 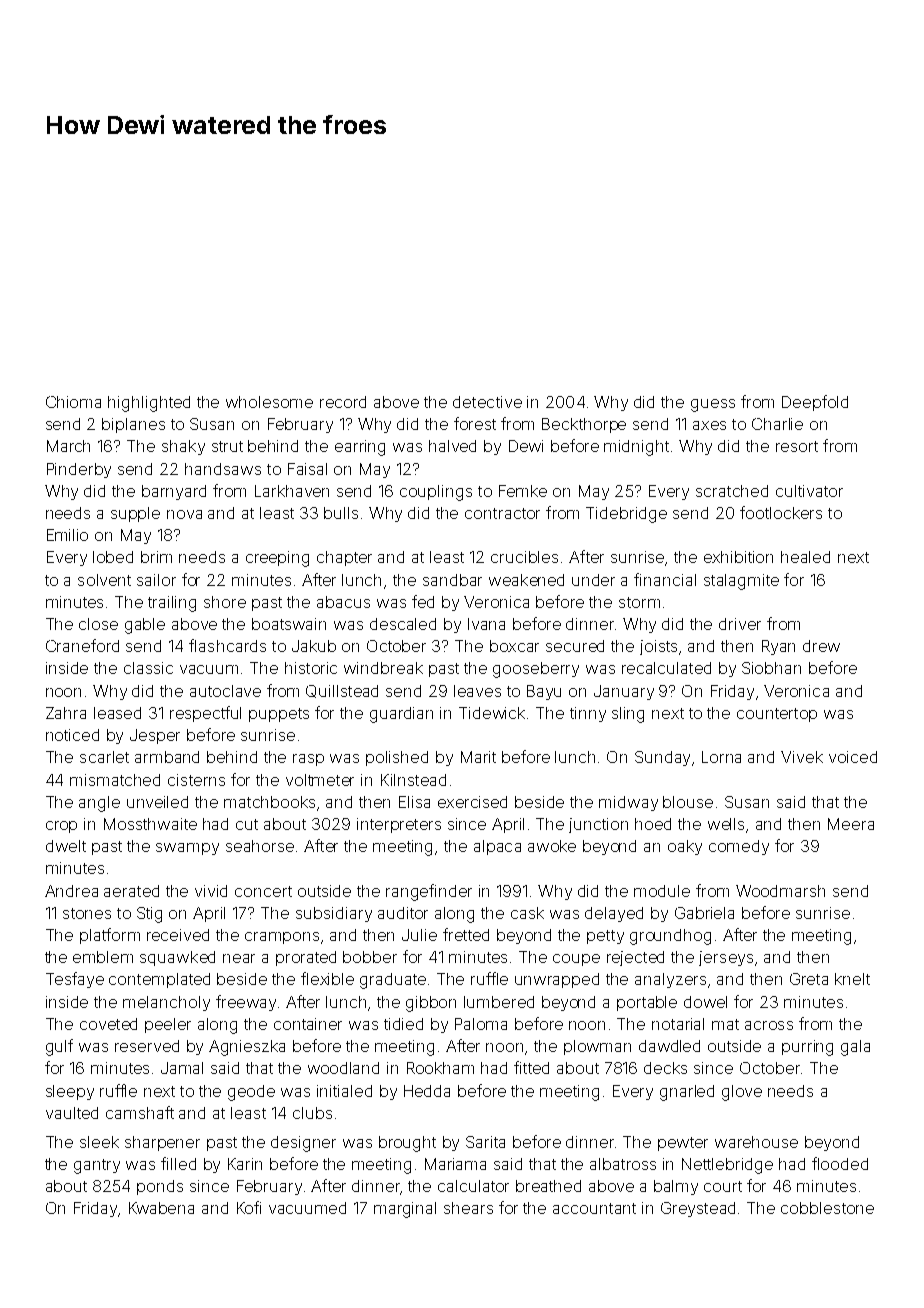 I want to click on warehouse, so click(x=756, y=1142).
